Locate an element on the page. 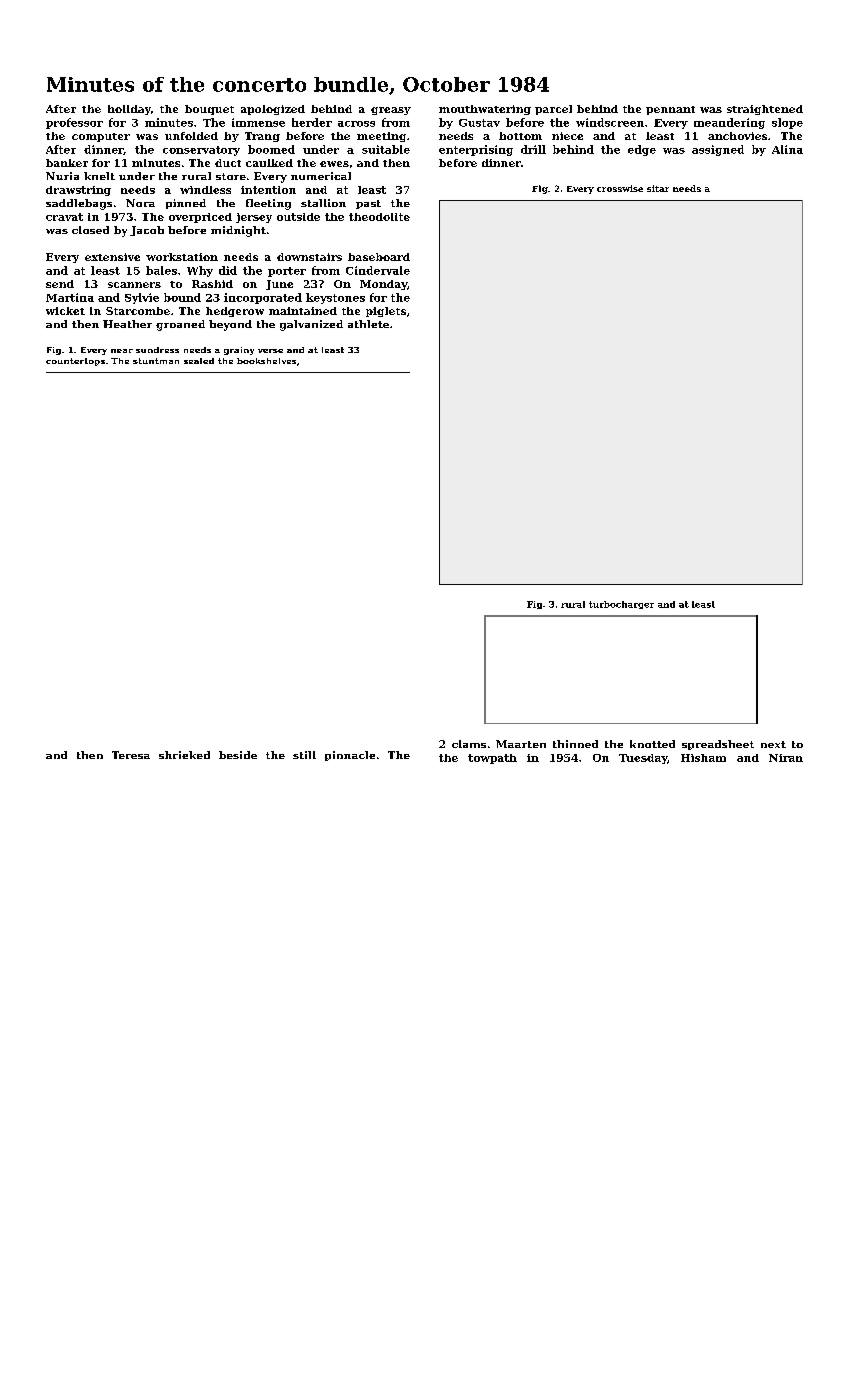  sitar is located at coordinates (658, 188).
